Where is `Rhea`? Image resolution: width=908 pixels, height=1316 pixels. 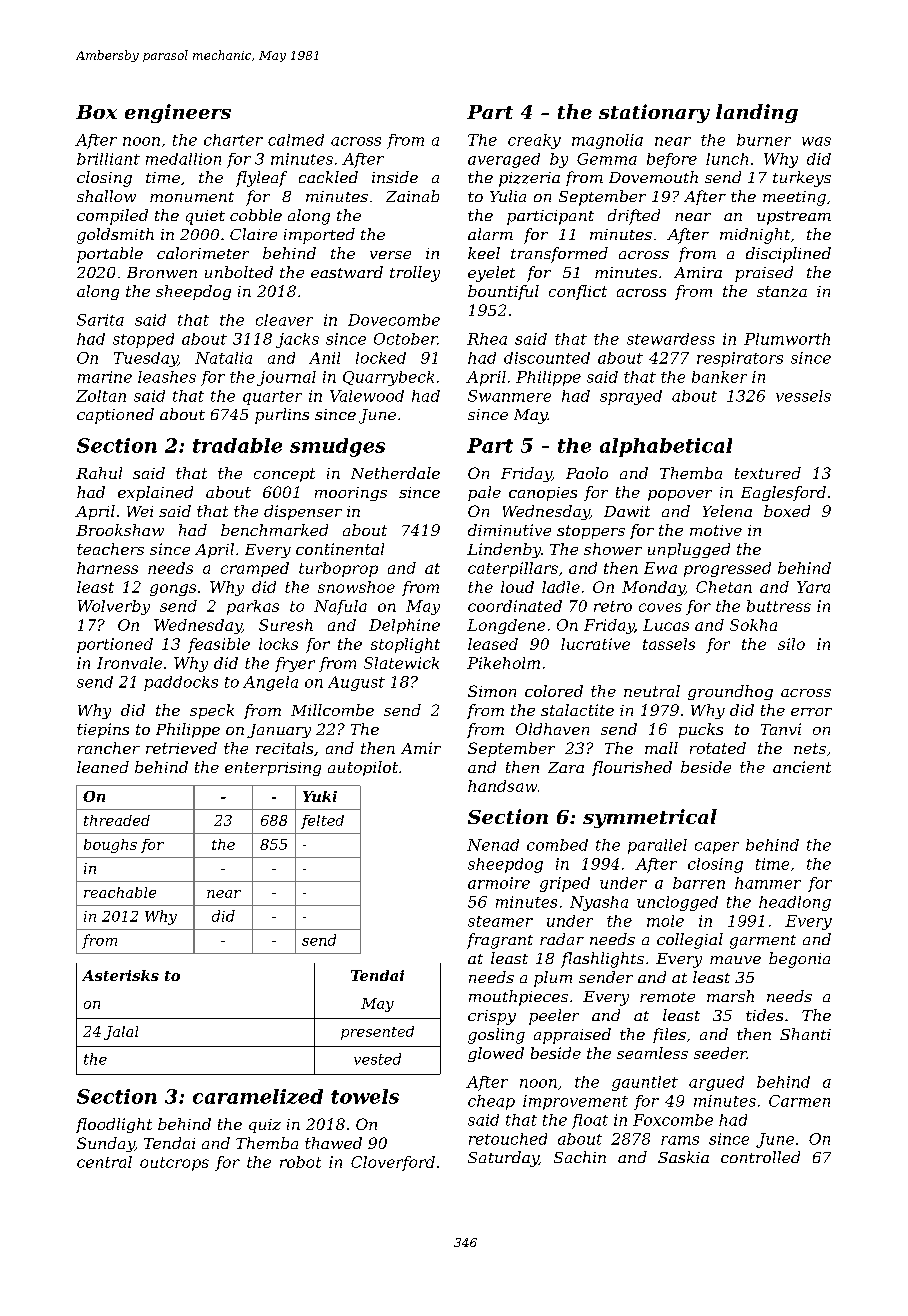 Rhea is located at coordinates (487, 339).
